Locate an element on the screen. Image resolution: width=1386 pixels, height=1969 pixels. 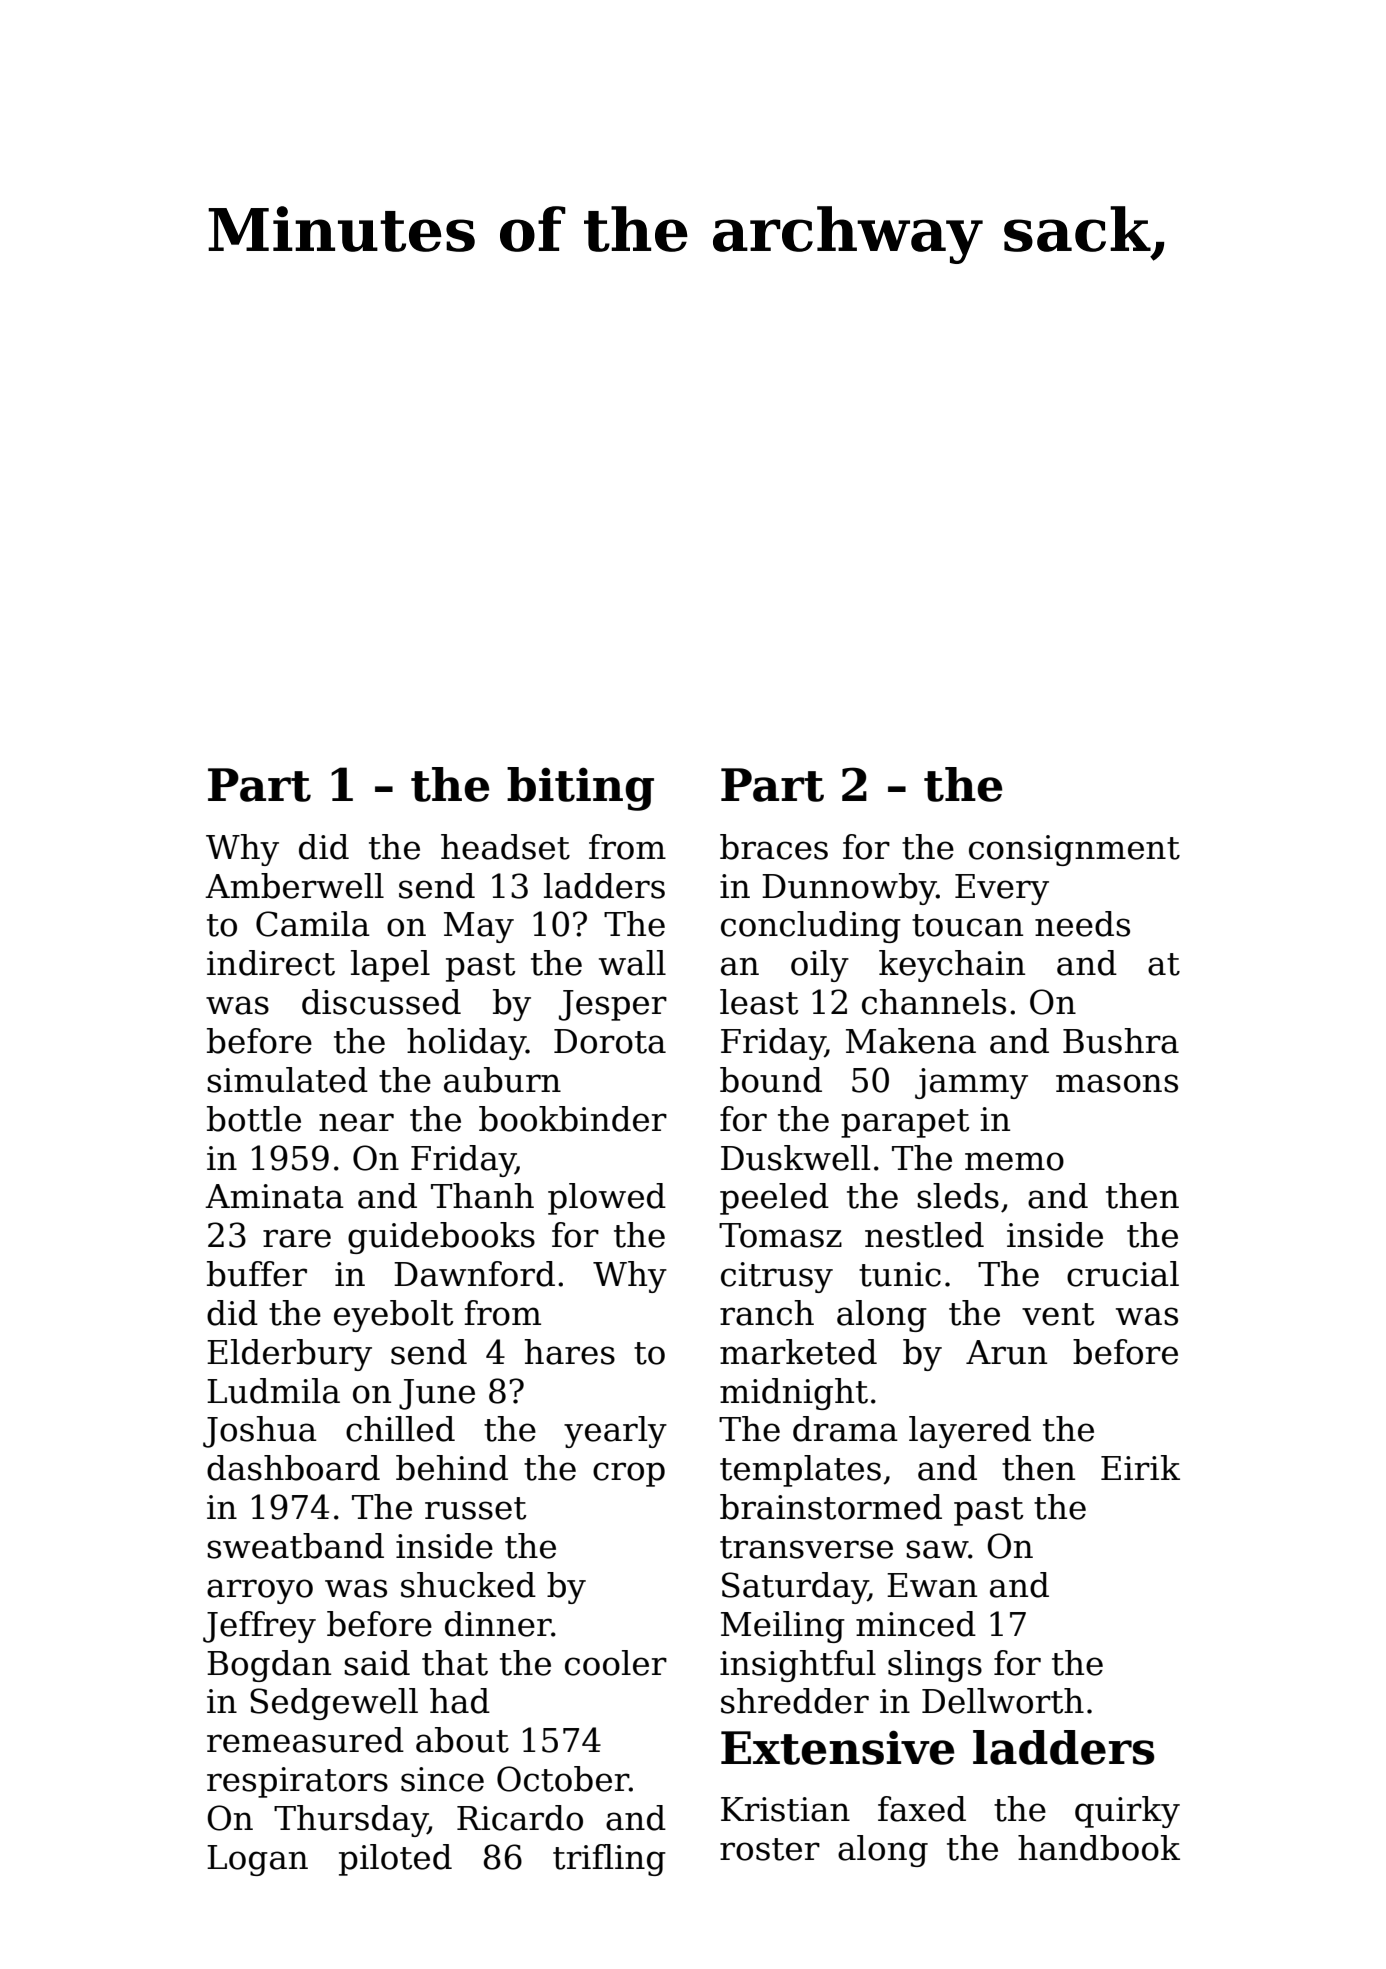
dinner is located at coordinates (498, 1624).
